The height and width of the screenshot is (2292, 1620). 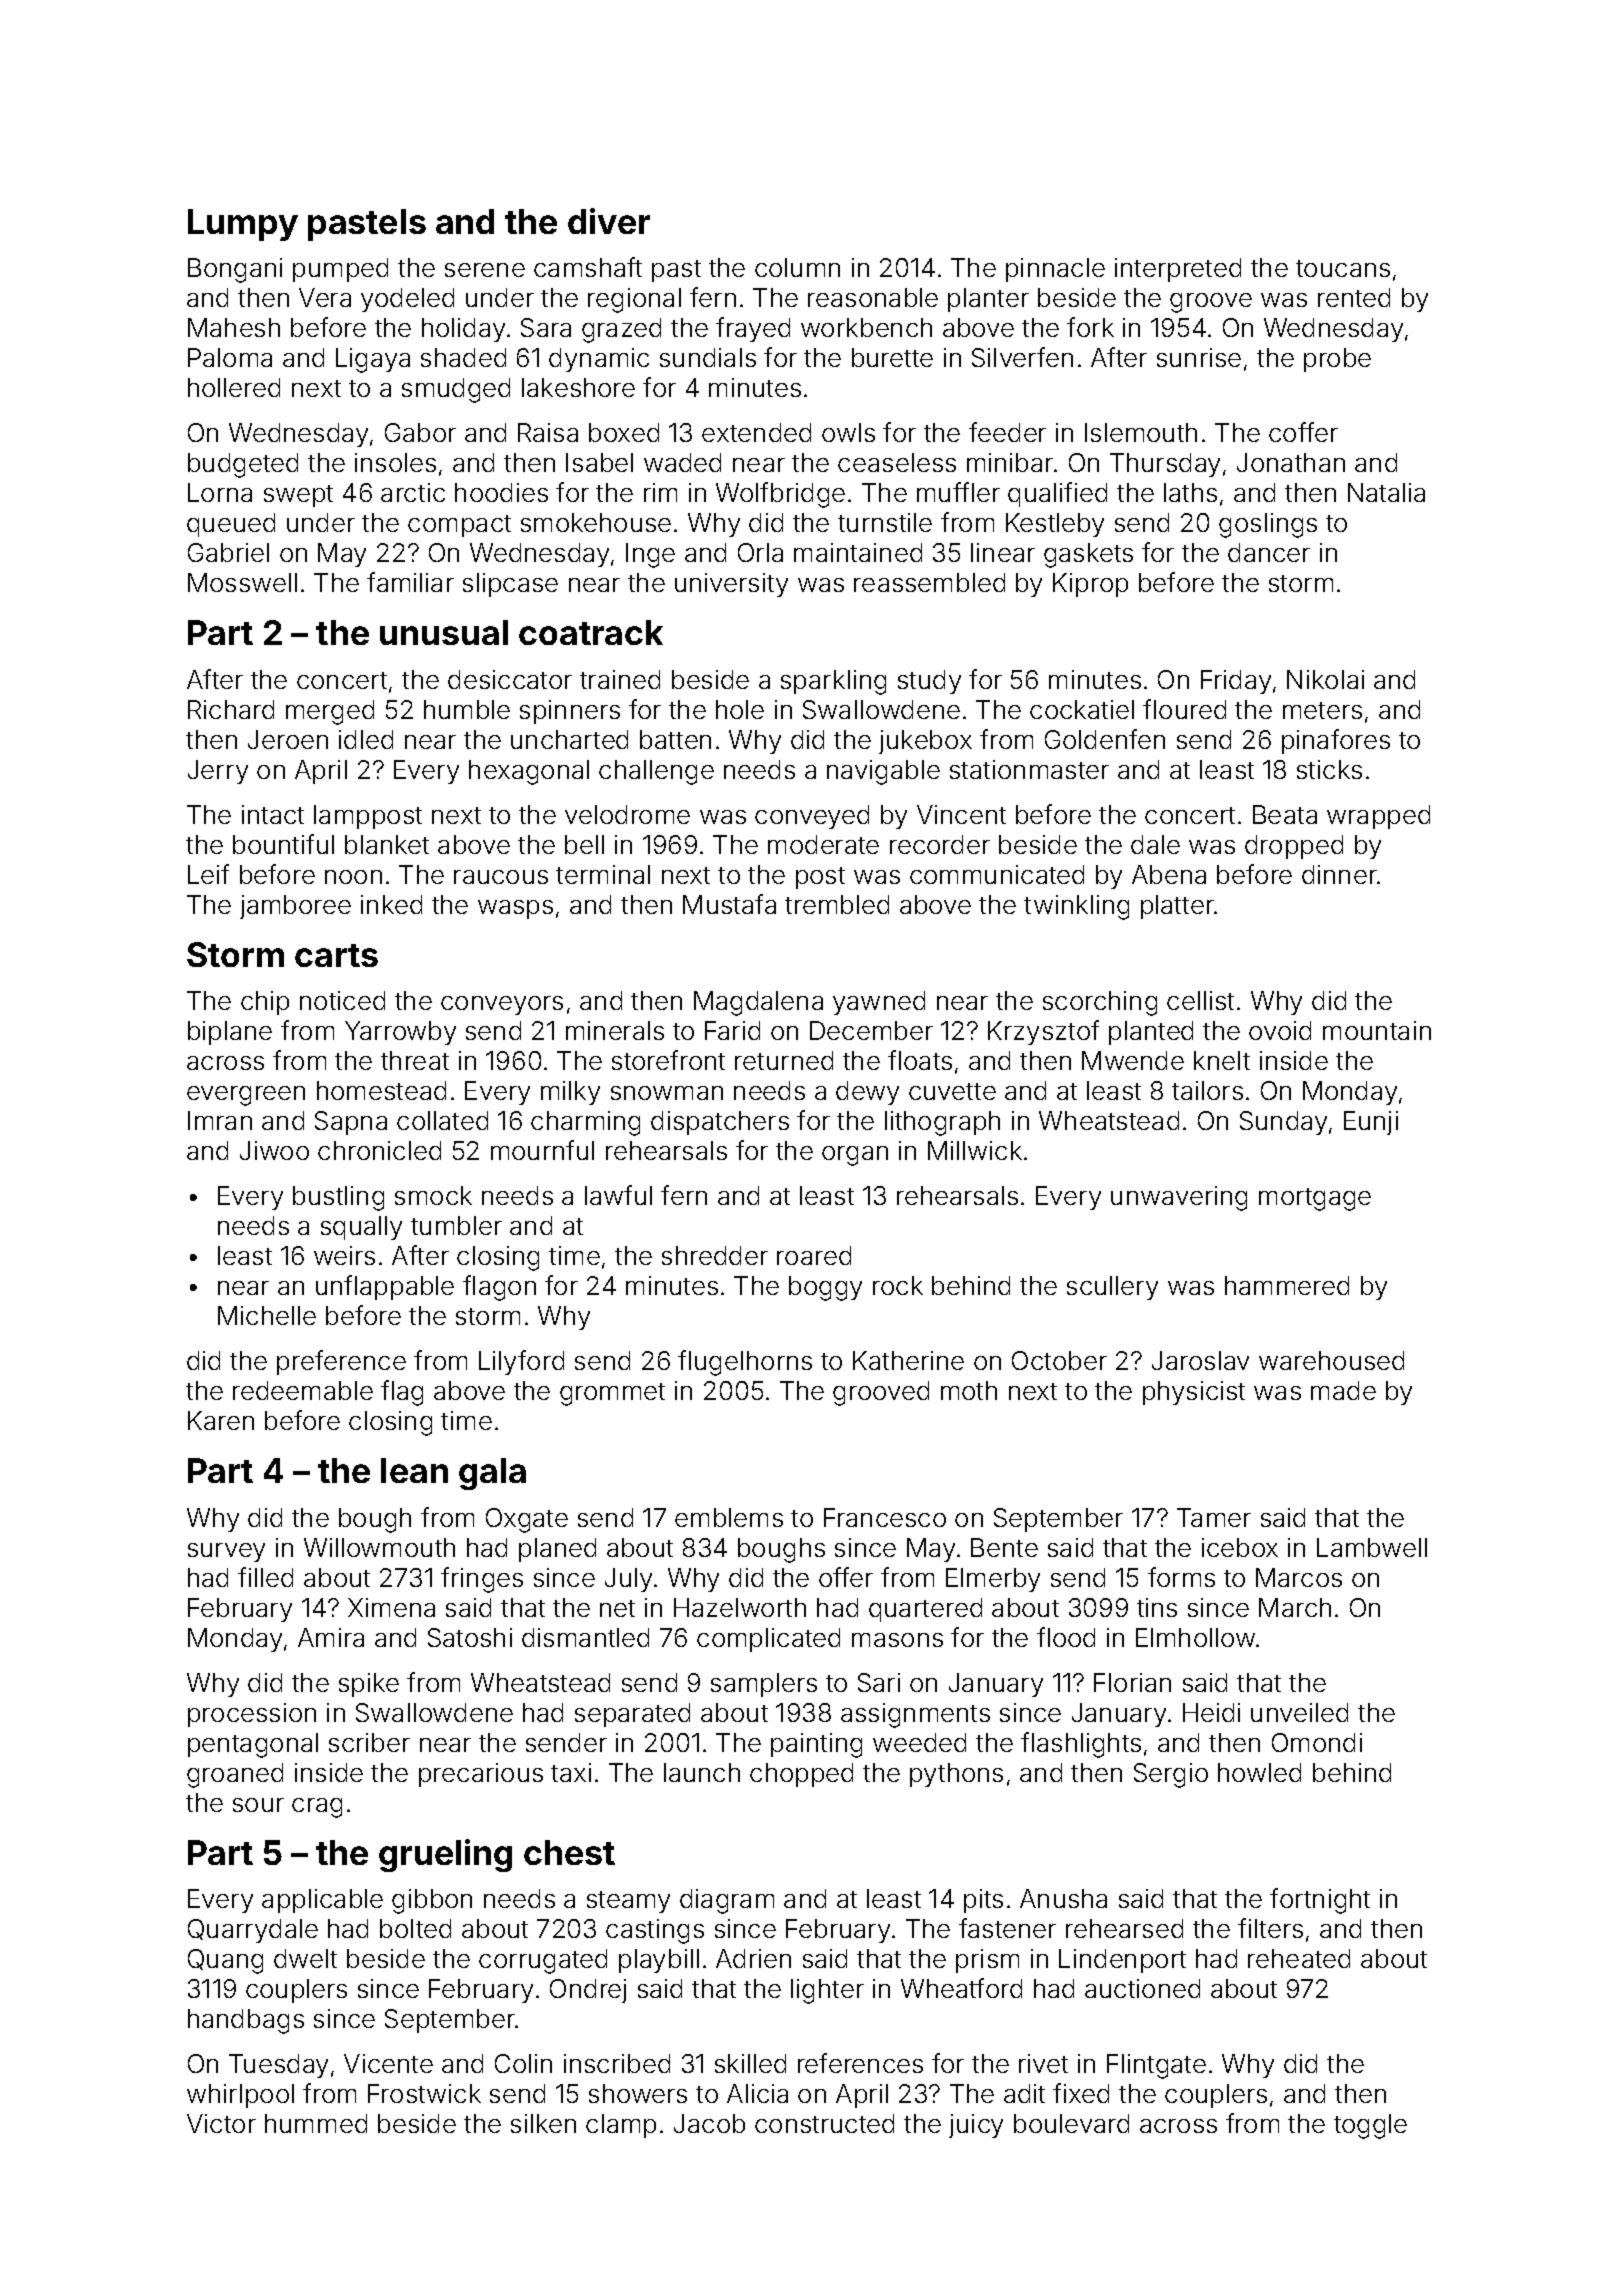 I want to click on trembled, so click(x=837, y=904).
